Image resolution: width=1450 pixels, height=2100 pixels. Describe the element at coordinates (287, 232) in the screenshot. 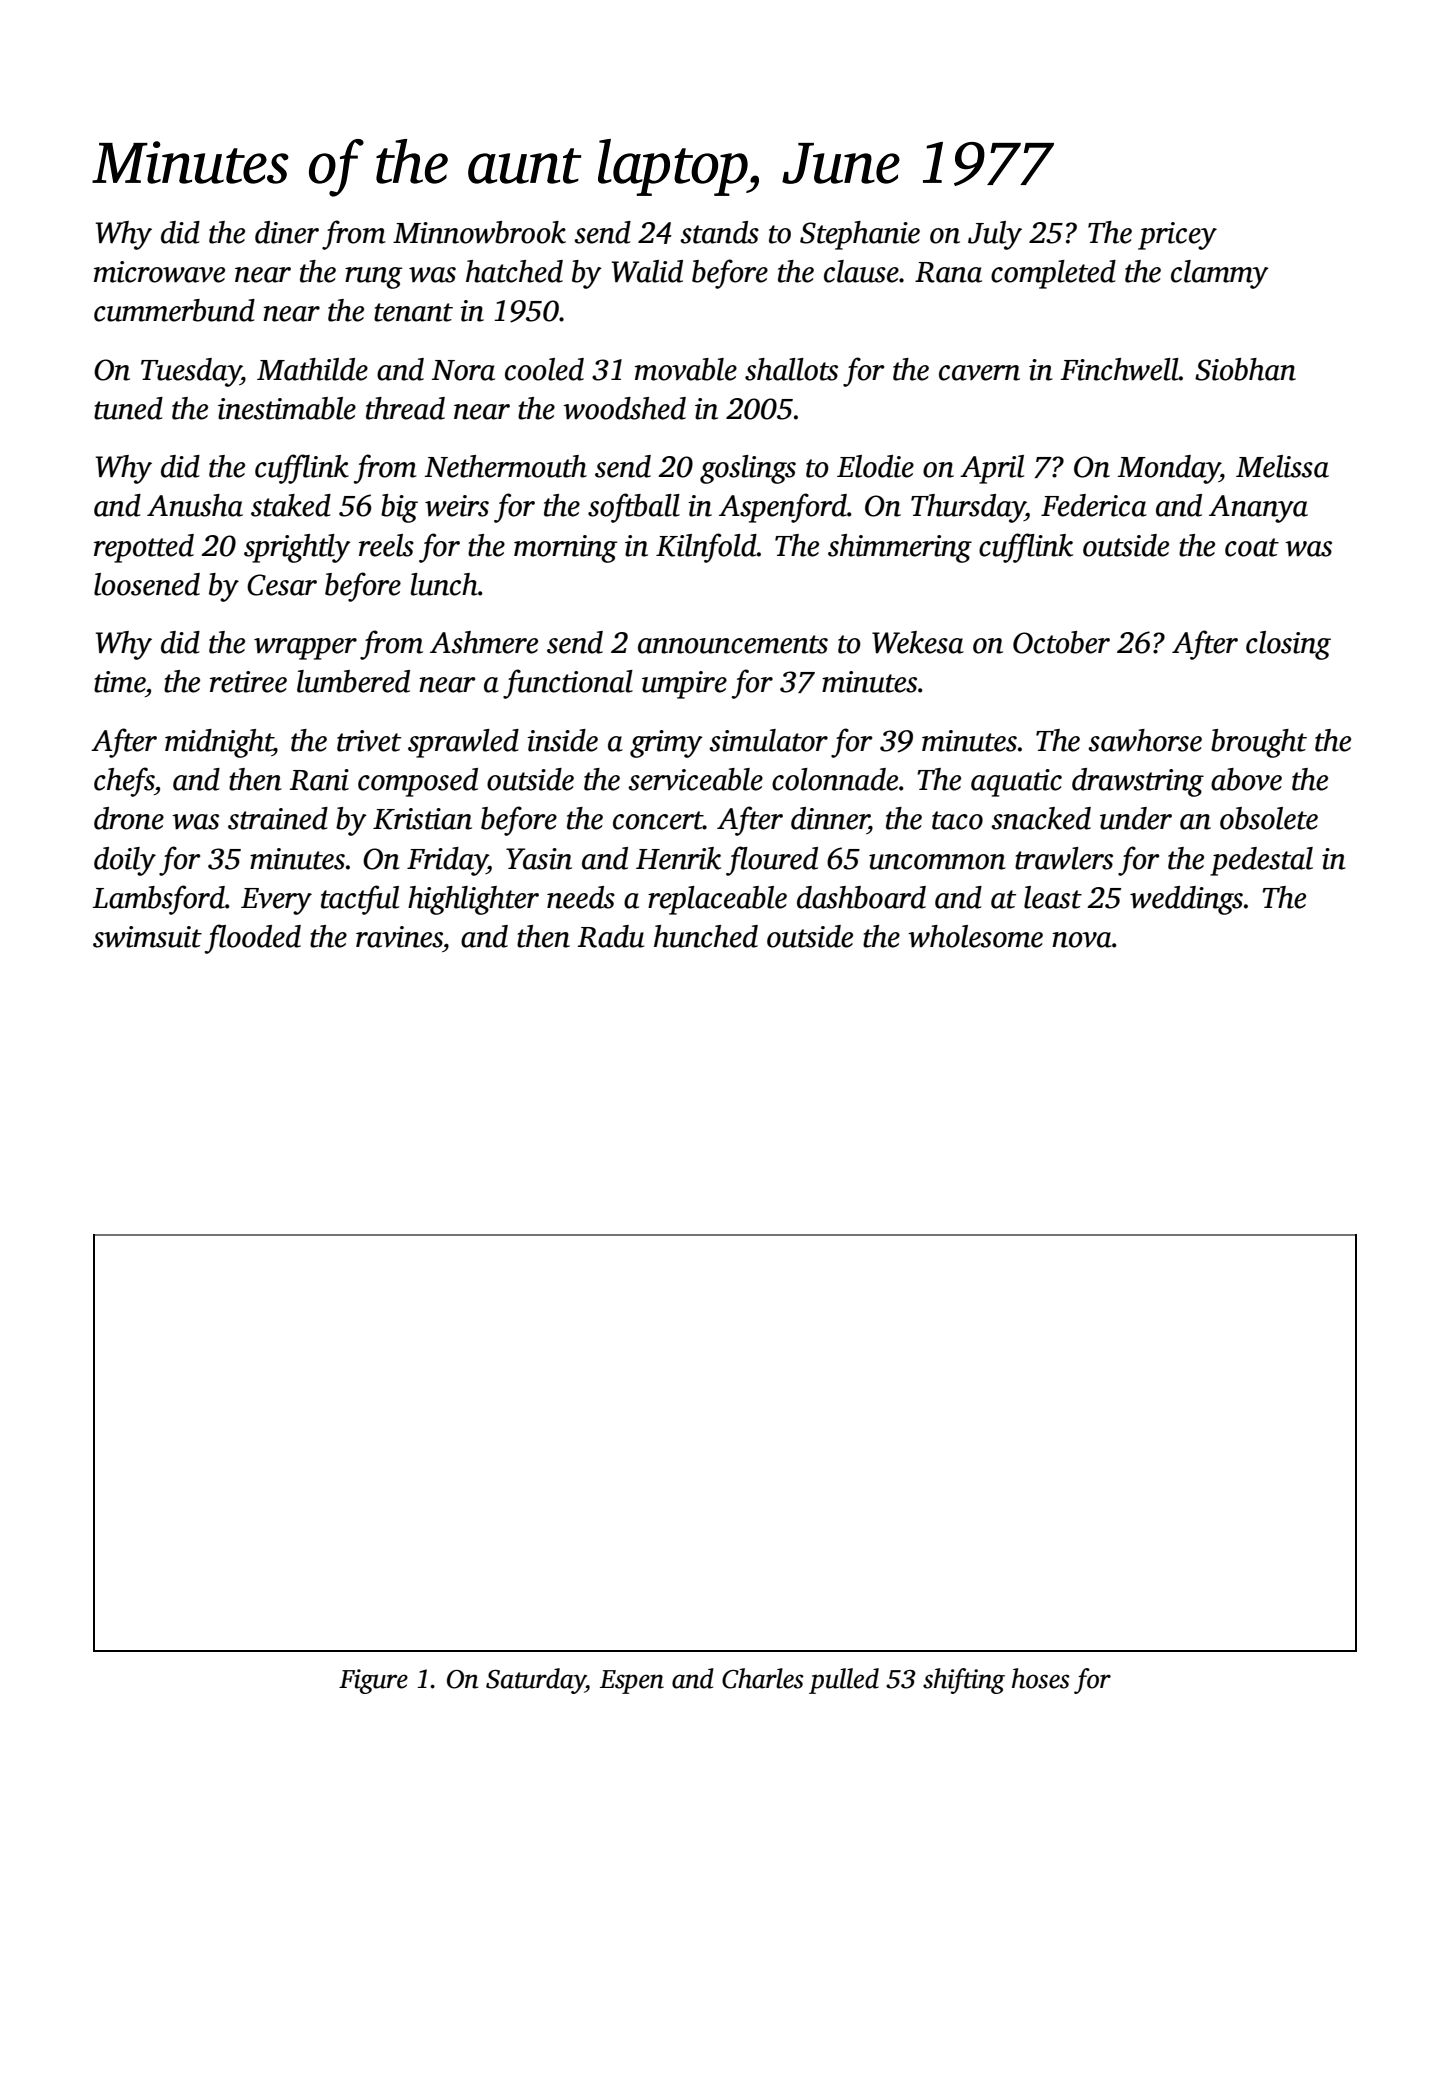

I see `diner` at that location.
